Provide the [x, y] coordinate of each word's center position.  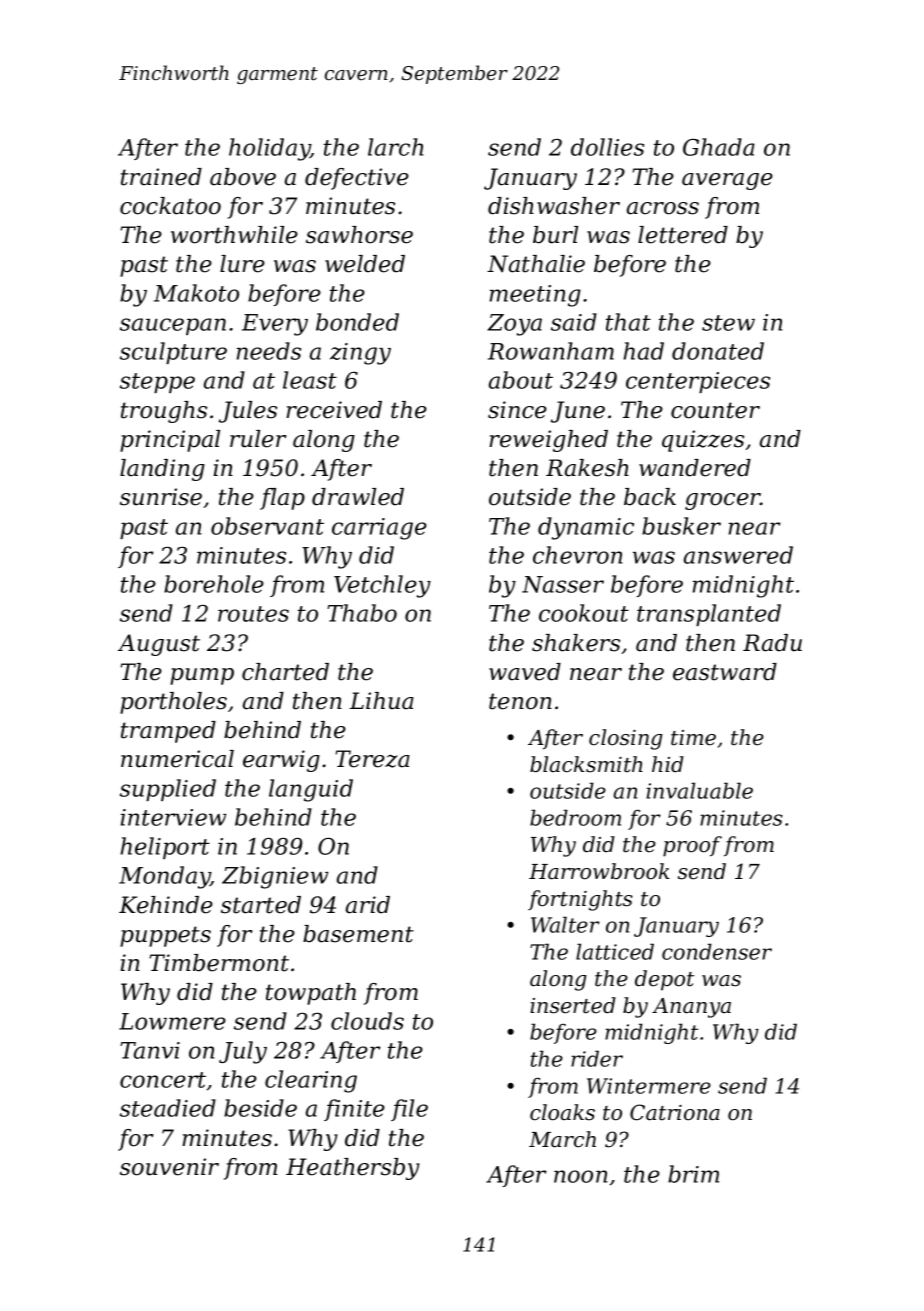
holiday [269, 149]
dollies [607, 147]
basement [358, 934]
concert [163, 1080]
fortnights [580, 900]
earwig [281, 761]
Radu [772, 643]
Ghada [719, 147]
